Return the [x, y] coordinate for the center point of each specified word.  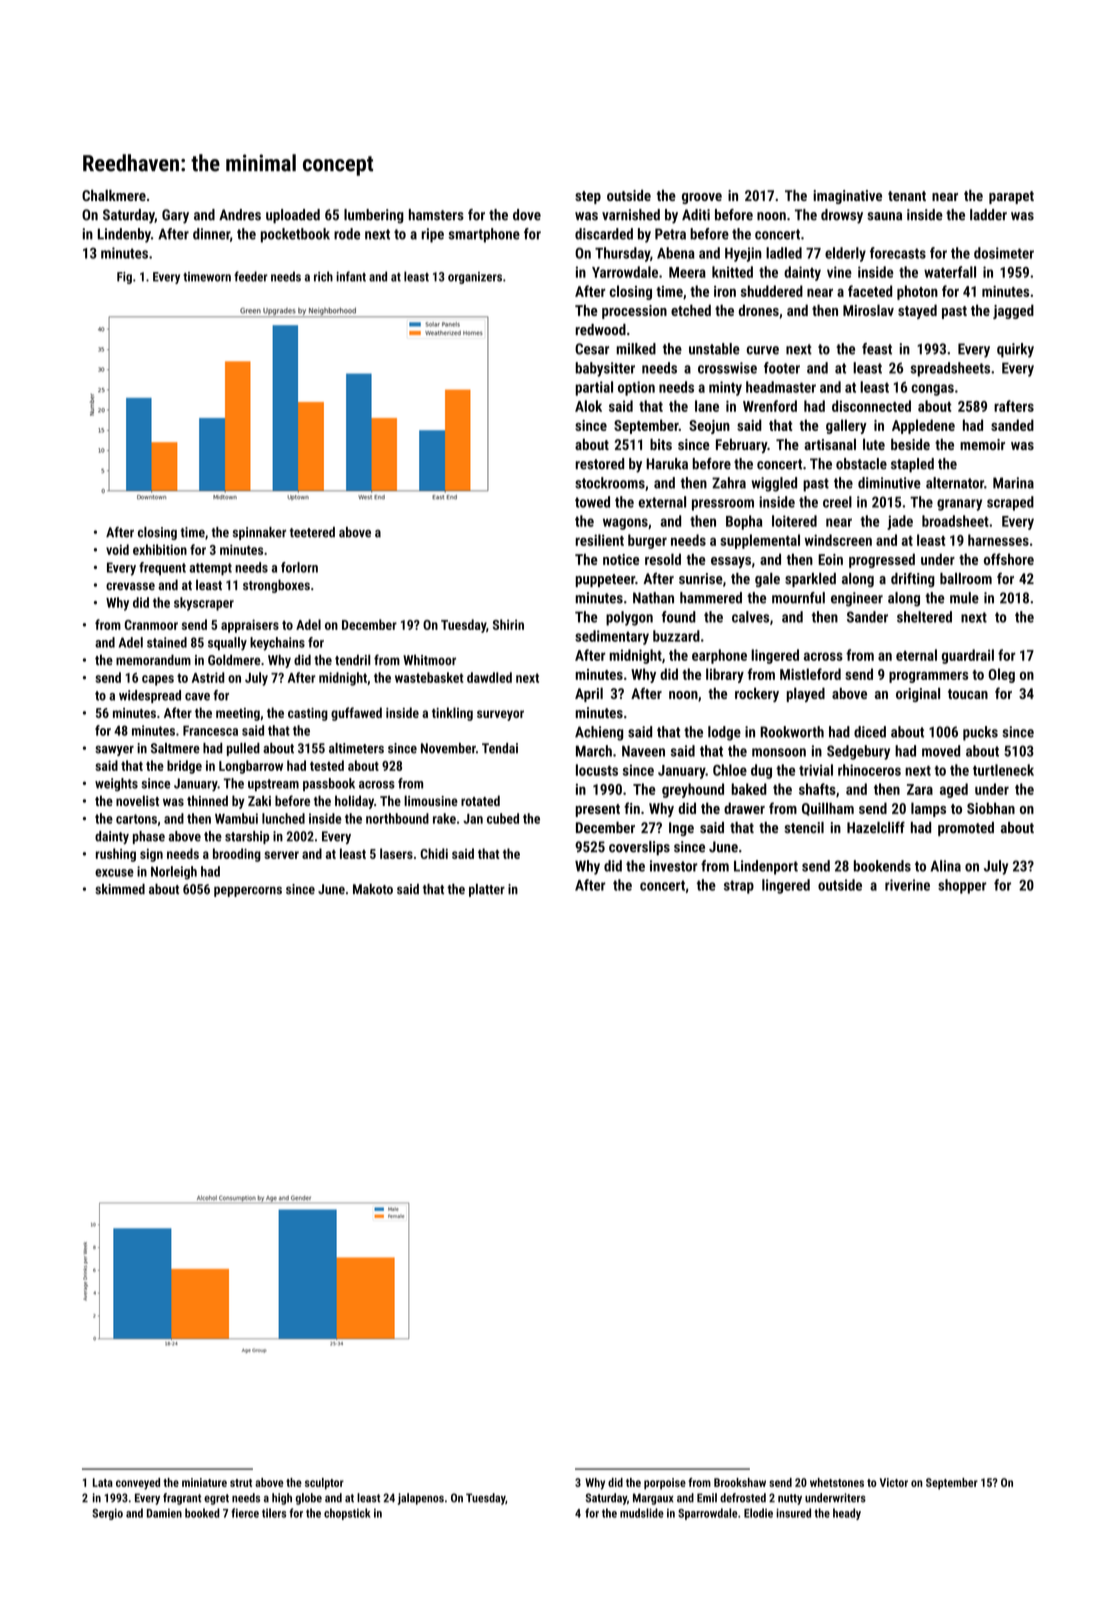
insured [793, 1513]
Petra [670, 234]
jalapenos [421, 1499]
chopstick [347, 1514]
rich [323, 276]
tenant [907, 196]
